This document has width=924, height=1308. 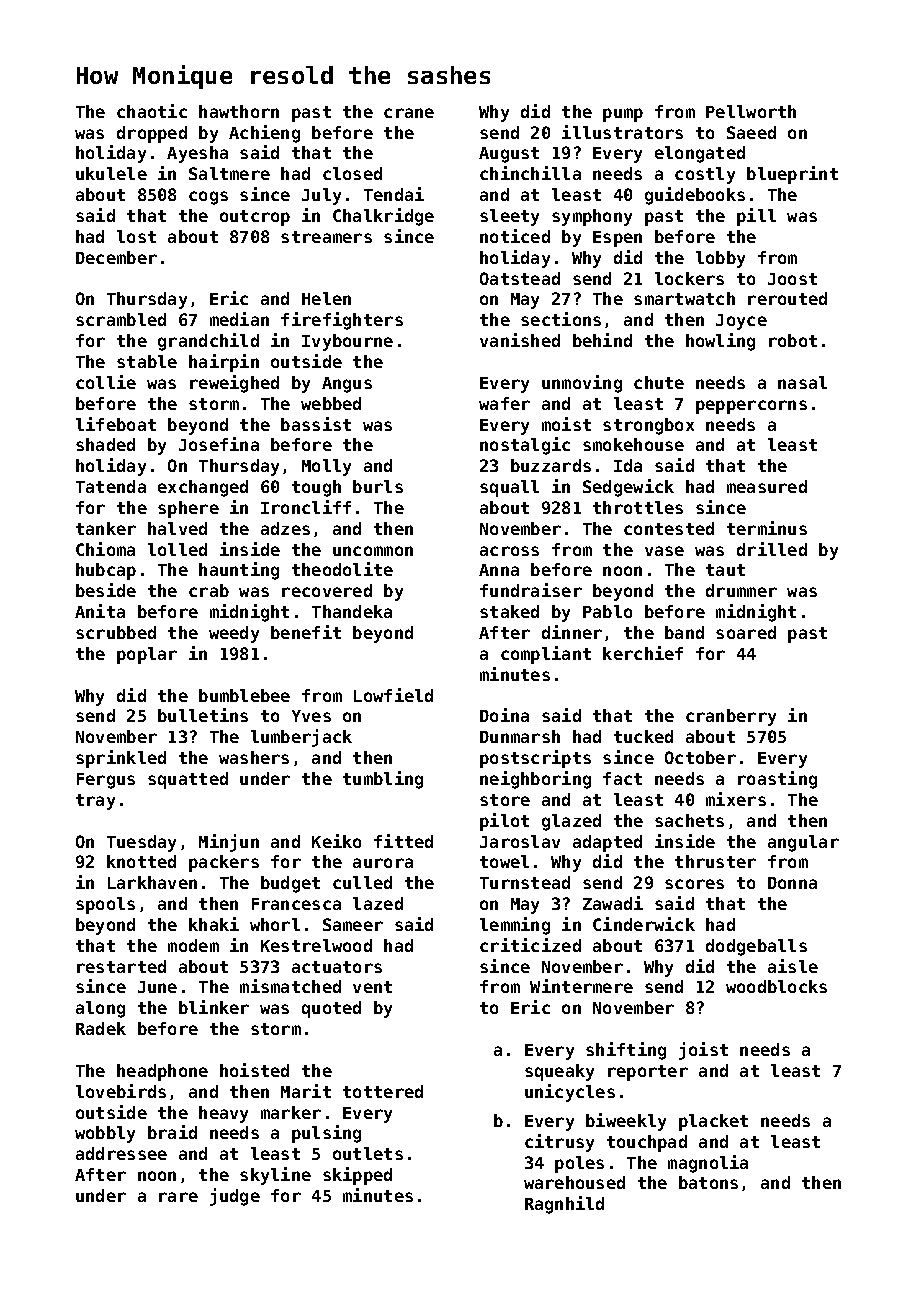 What do you see at coordinates (767, 486) in the document?
I see `measured` at bounding box center [767, 486].
